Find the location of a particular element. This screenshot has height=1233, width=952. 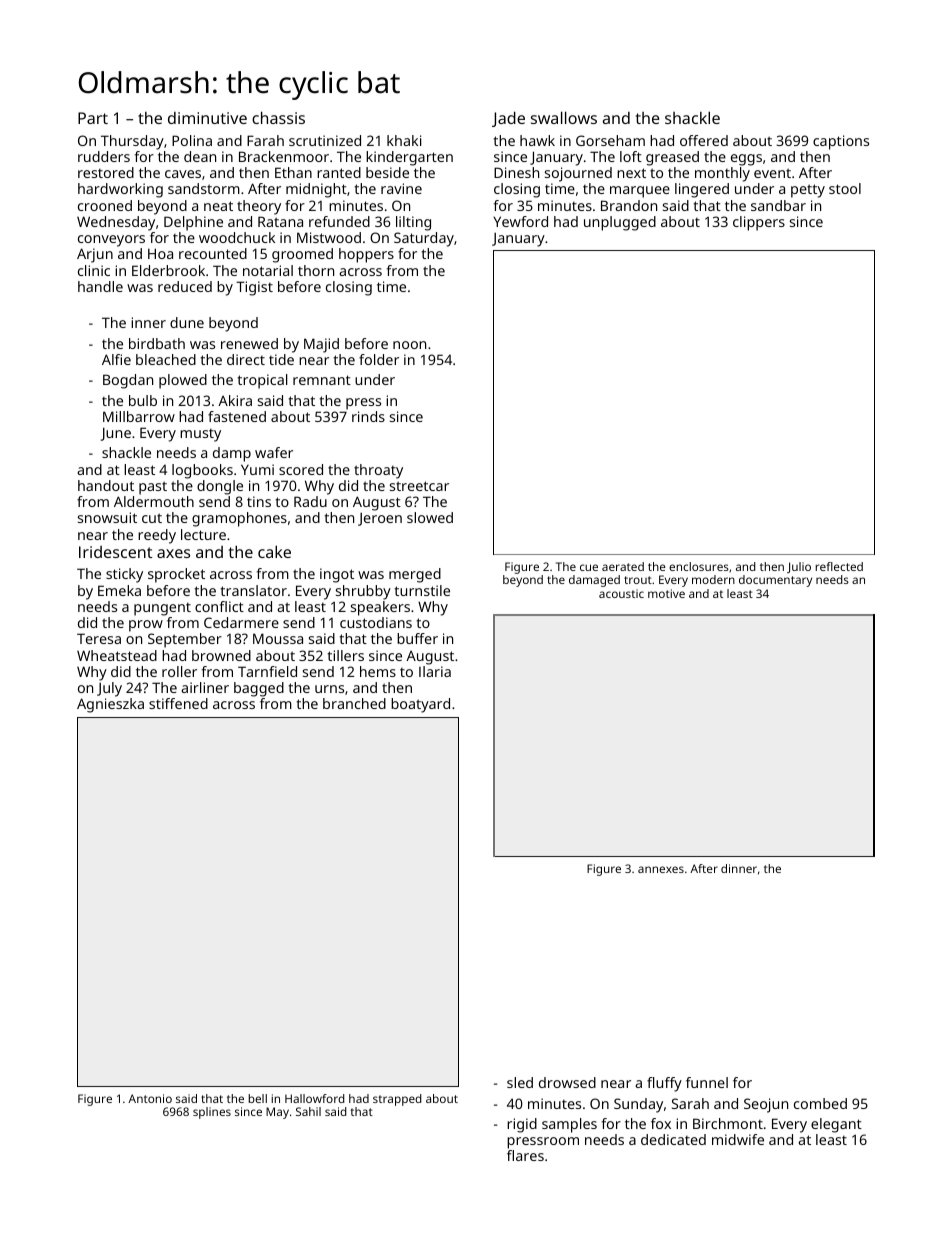

offered is located at coordinates (704, 140).
